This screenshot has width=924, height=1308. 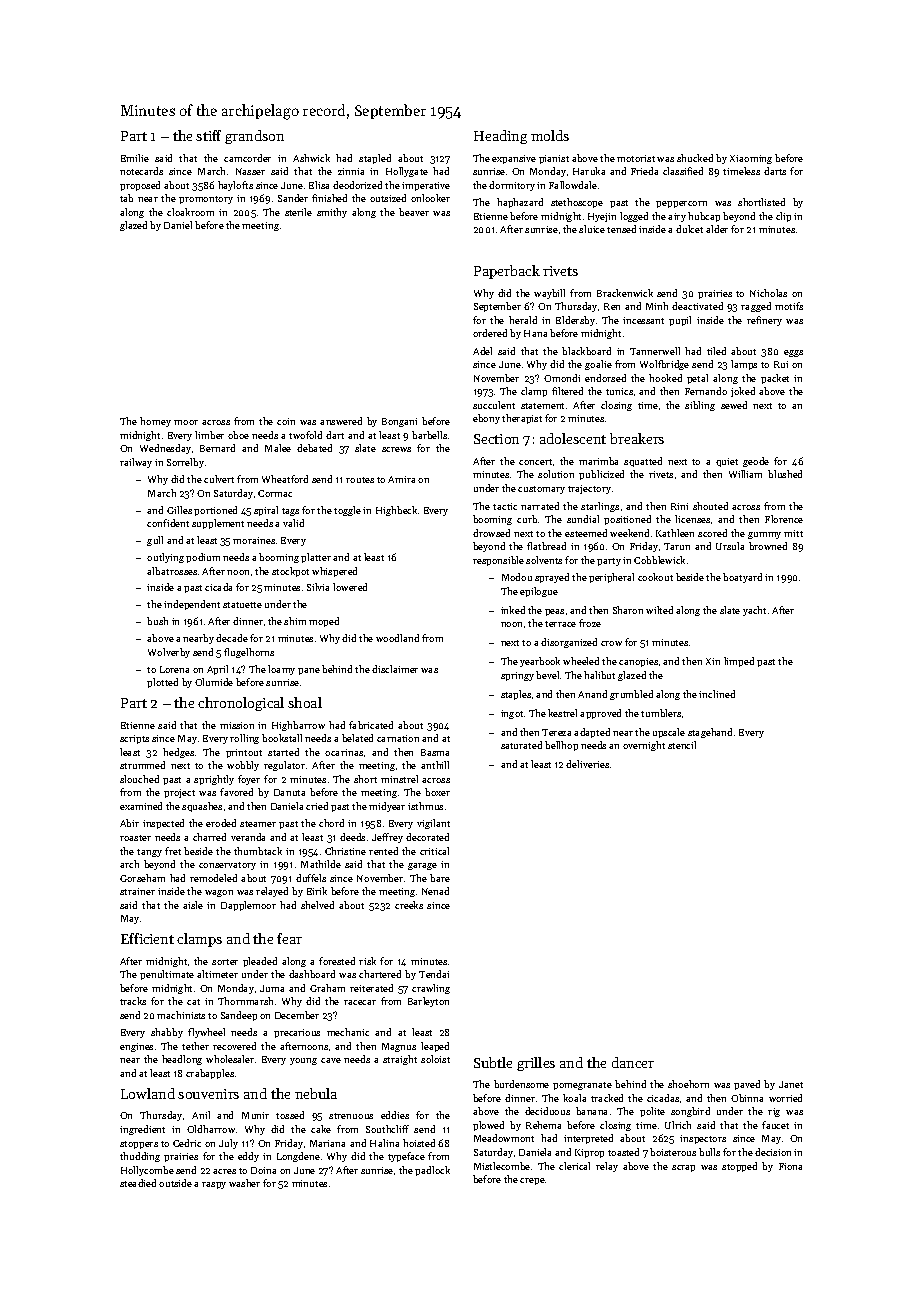 What do you see at coordinates (289, 938) in the screenshot?
I see `fear` at bounding box center [289, 938].
